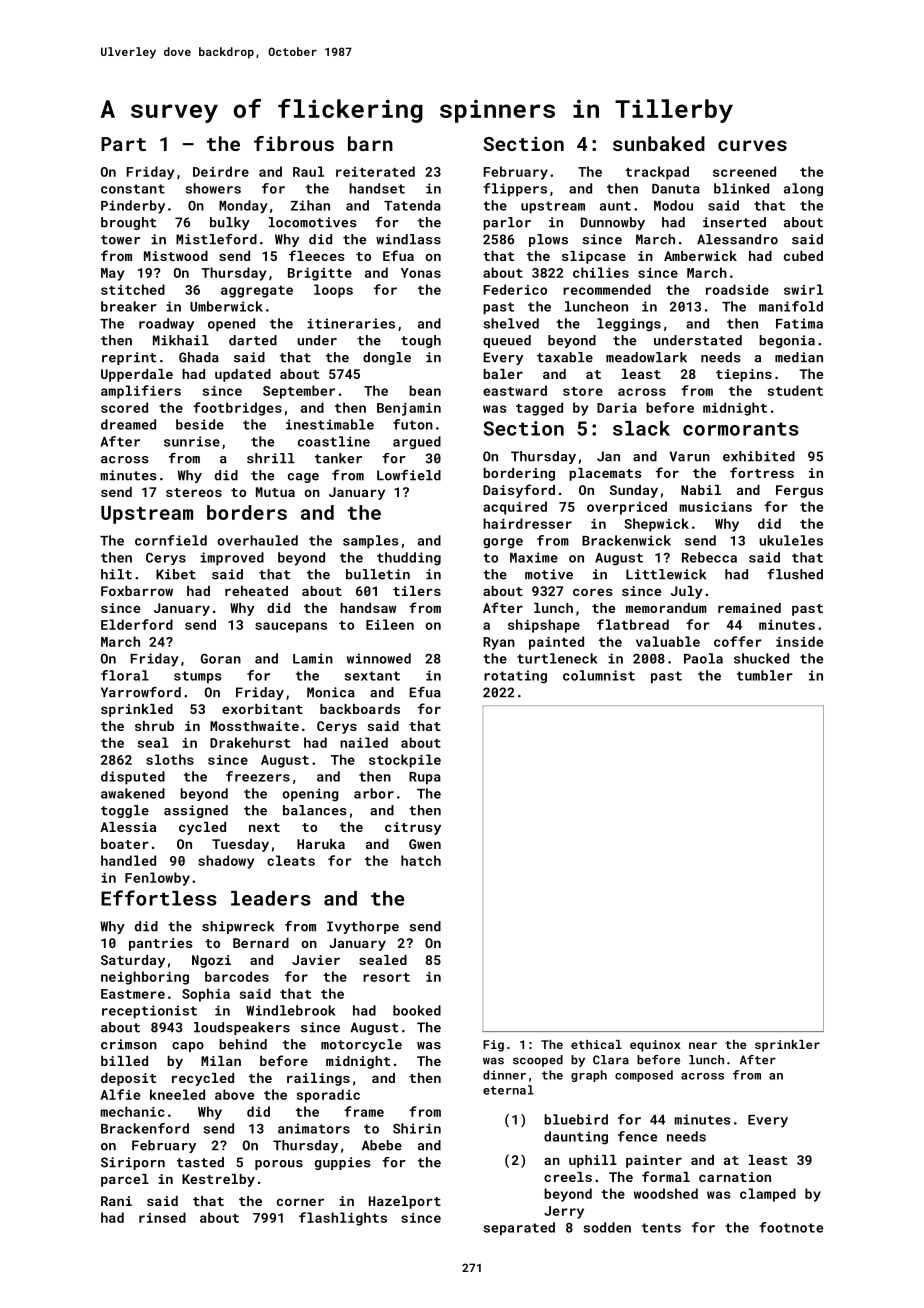  I want to click on Zihan, so click(310, 205).
